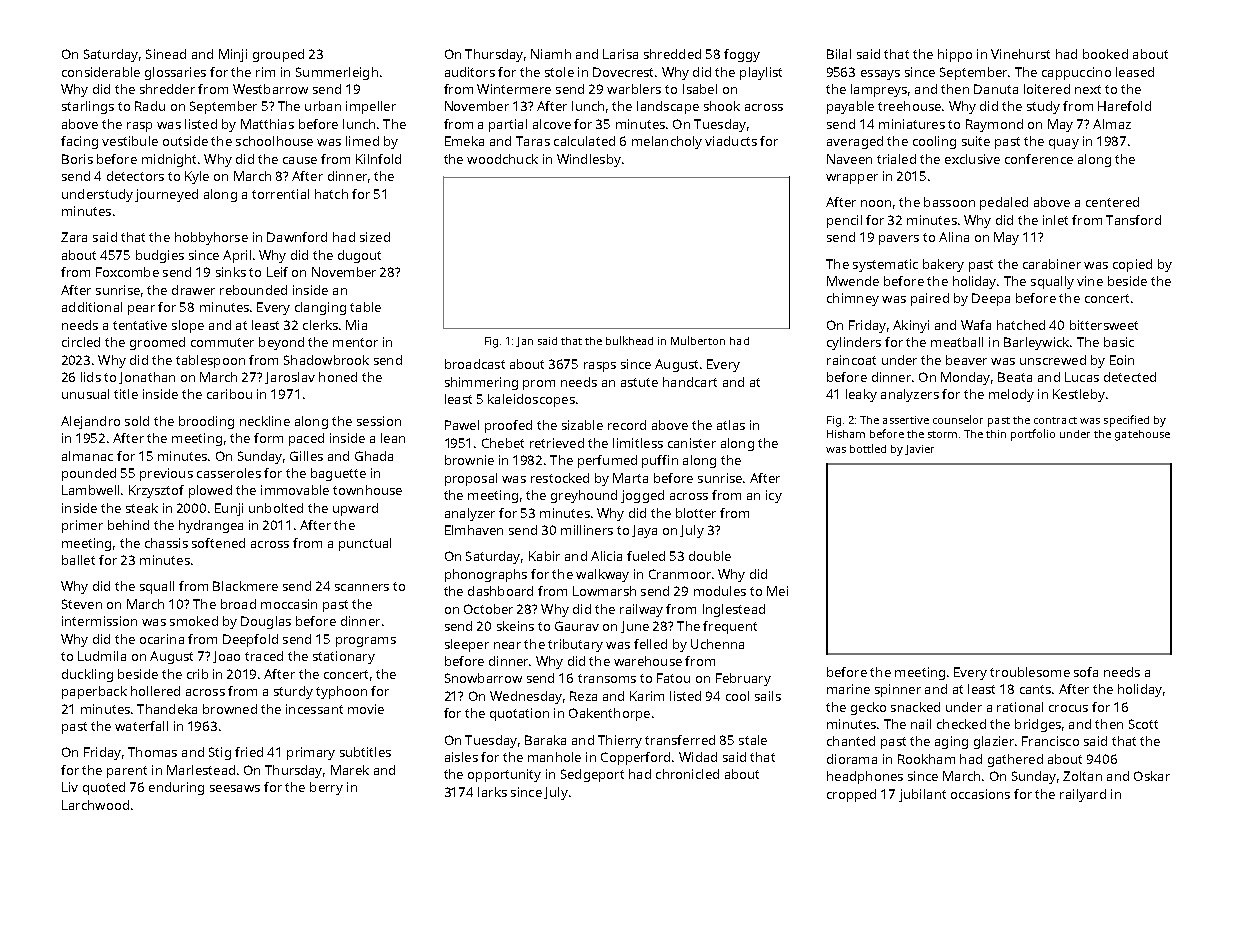 This image has width=1233, height=952. What do you see at coordinates (531, 400) in the image?
I see `kaleidoscopes` at bounding box center [531, 400].
